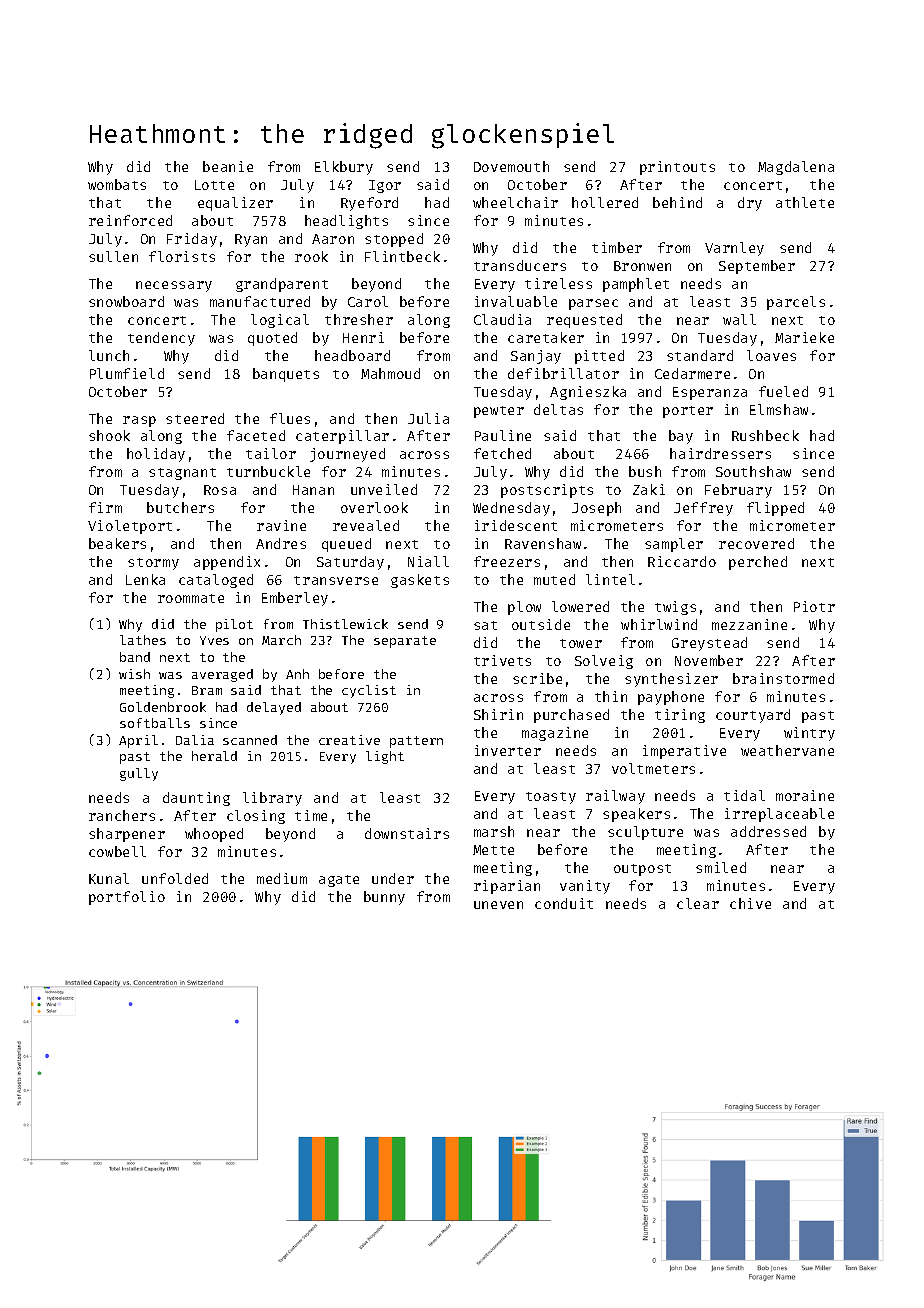  I want to click on Sanjay, so click(536, 357).
